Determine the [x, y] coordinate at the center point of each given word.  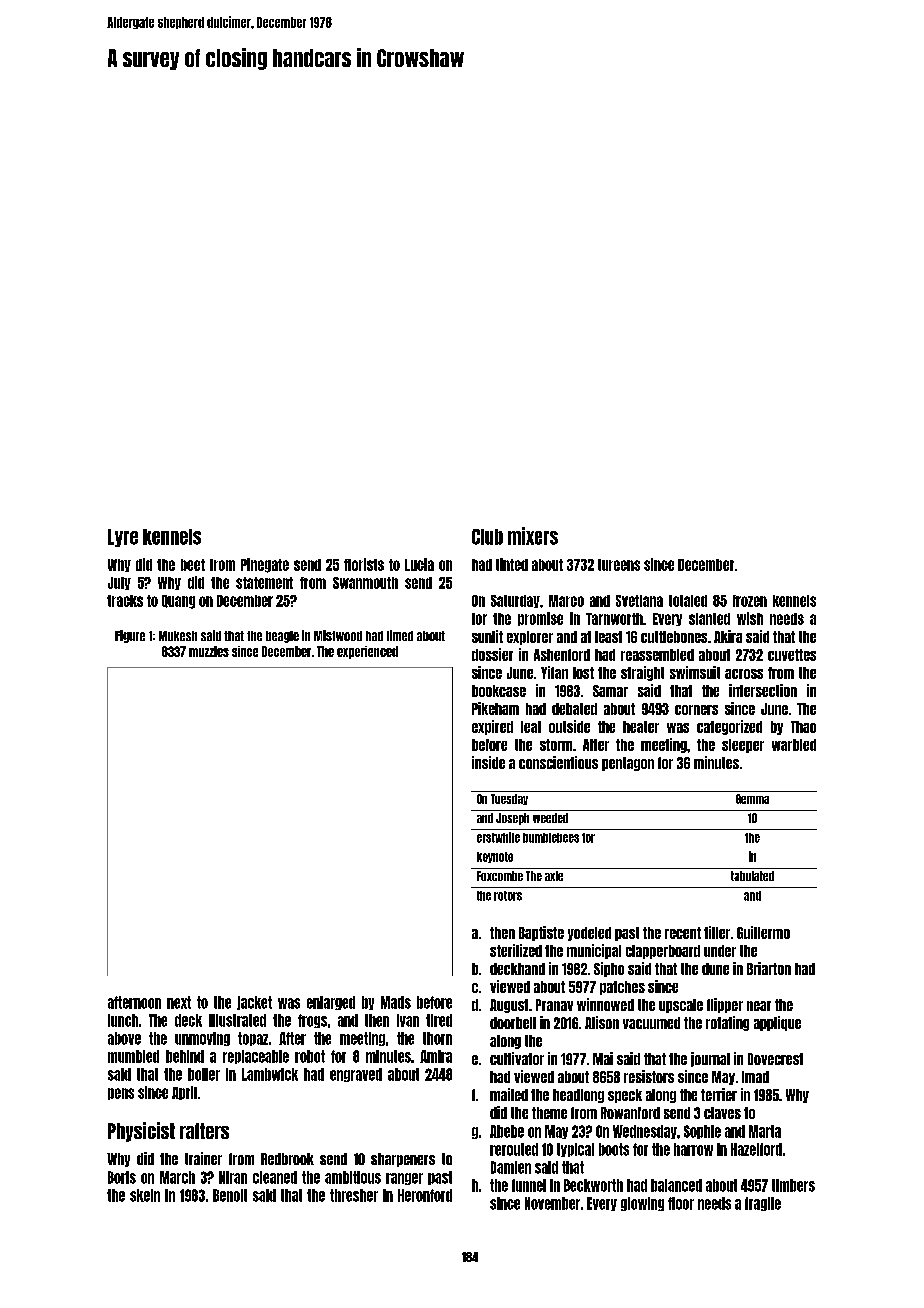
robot [310, 1056]
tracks [125, 601]
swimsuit [695, 672]
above [124, 1038]
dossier [492, 654]
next [179, 1002]
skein [145, 1195]
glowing [642, 1204]
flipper [725, 1005]
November [552, 1203]
